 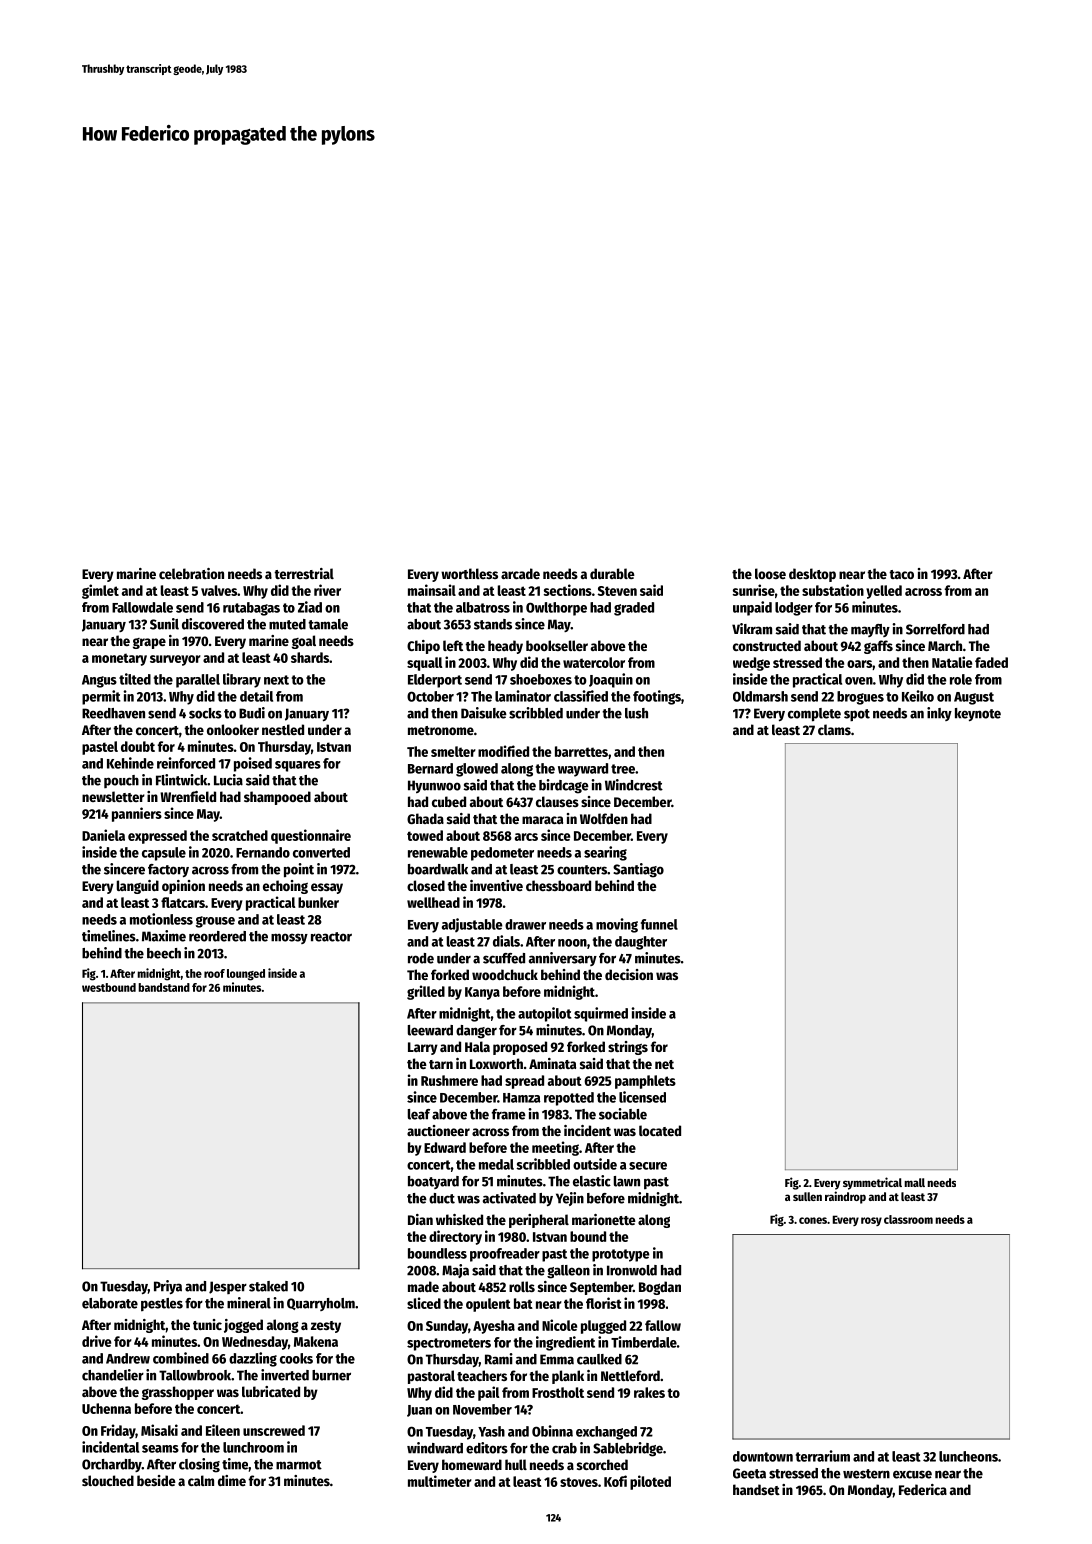 I want to click on worthless, so click(x=469, y=573).
